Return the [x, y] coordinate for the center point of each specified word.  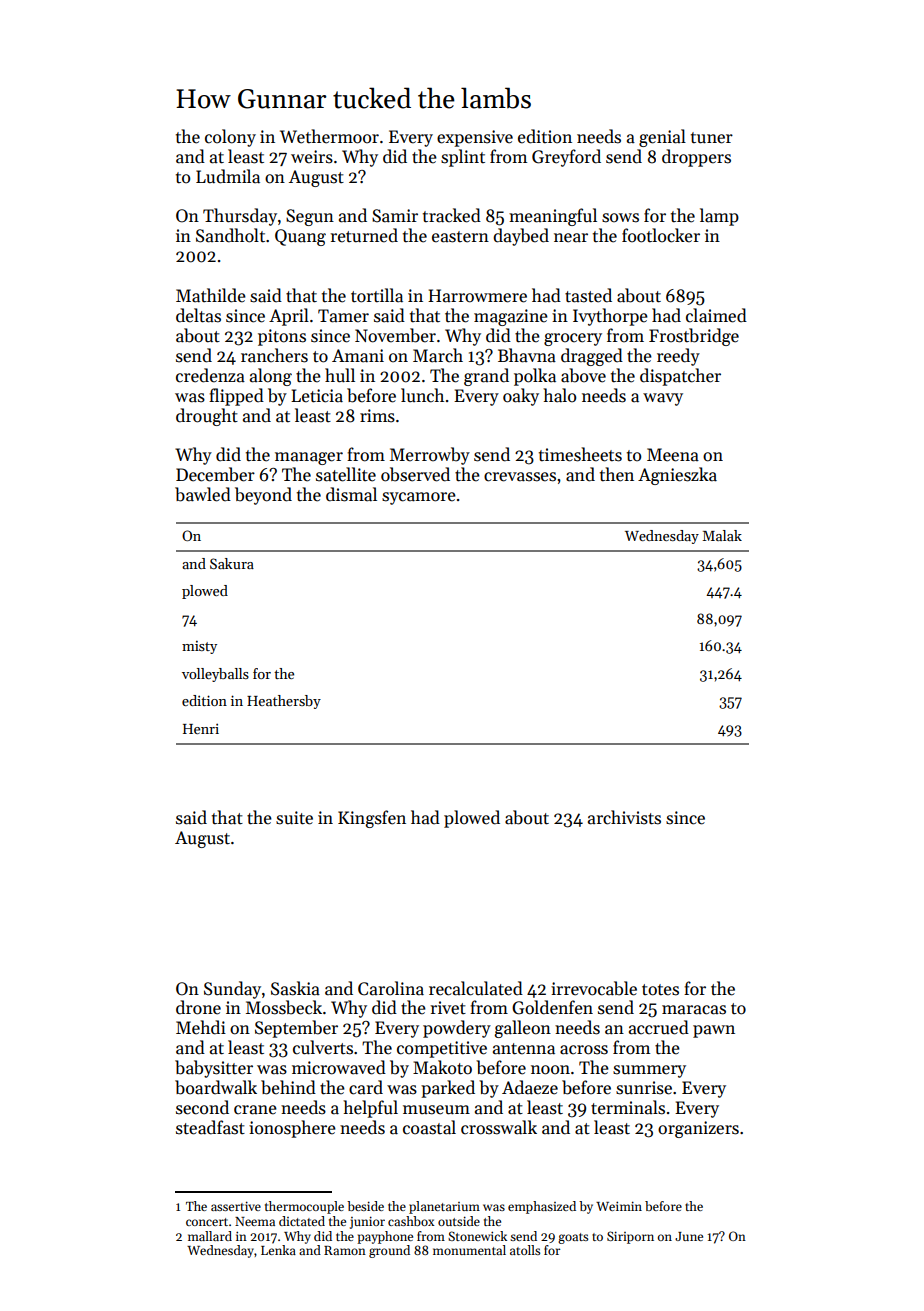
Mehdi [201, 1027]
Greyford [566, 158]
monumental [469, 1250]
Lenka [278, 1250]
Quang [300, 237]
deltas [198, 315]
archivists [624, 817]
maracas [694, 1010]
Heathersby [284, 702]
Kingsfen [372, 819]
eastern [460, 237]
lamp [719, 217]
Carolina [391, 988]
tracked [452, 215]
